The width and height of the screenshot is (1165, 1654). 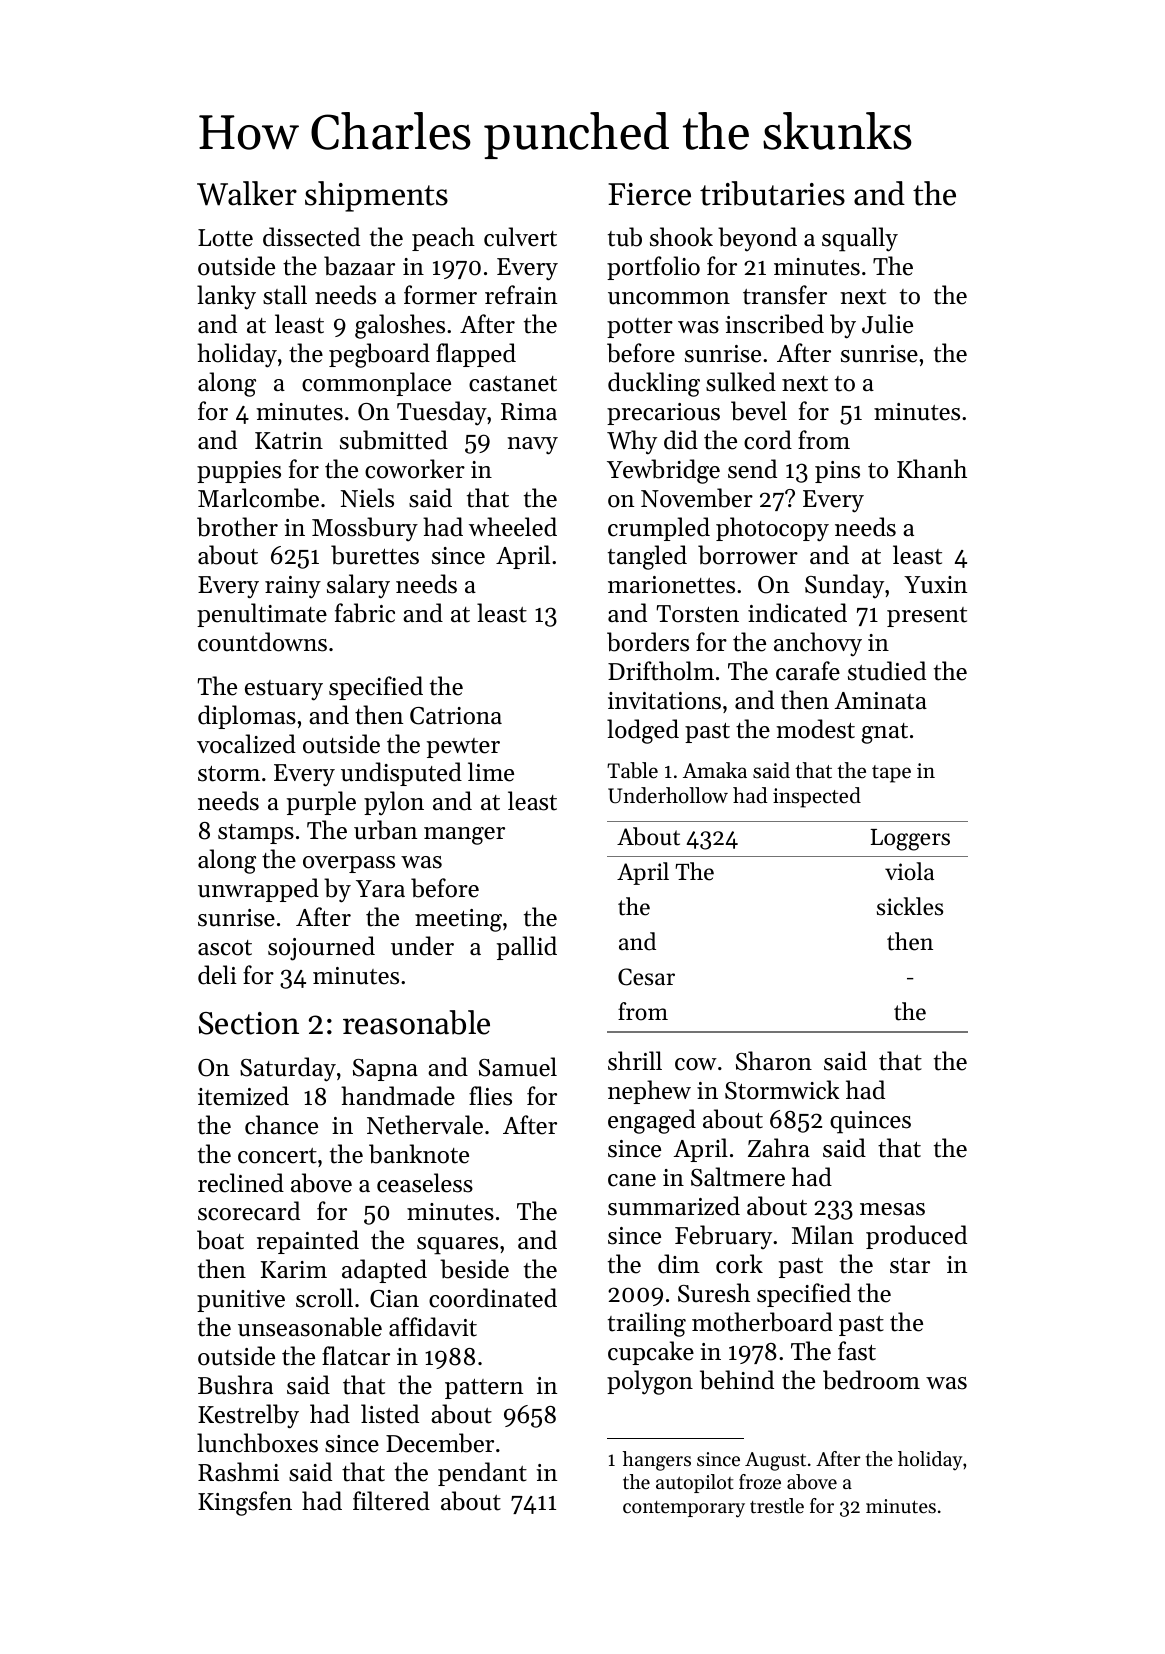 What do you see at coordinates (390, 1414) in the screenshot?
I see `listed` at bounding box center [390, 1414].
